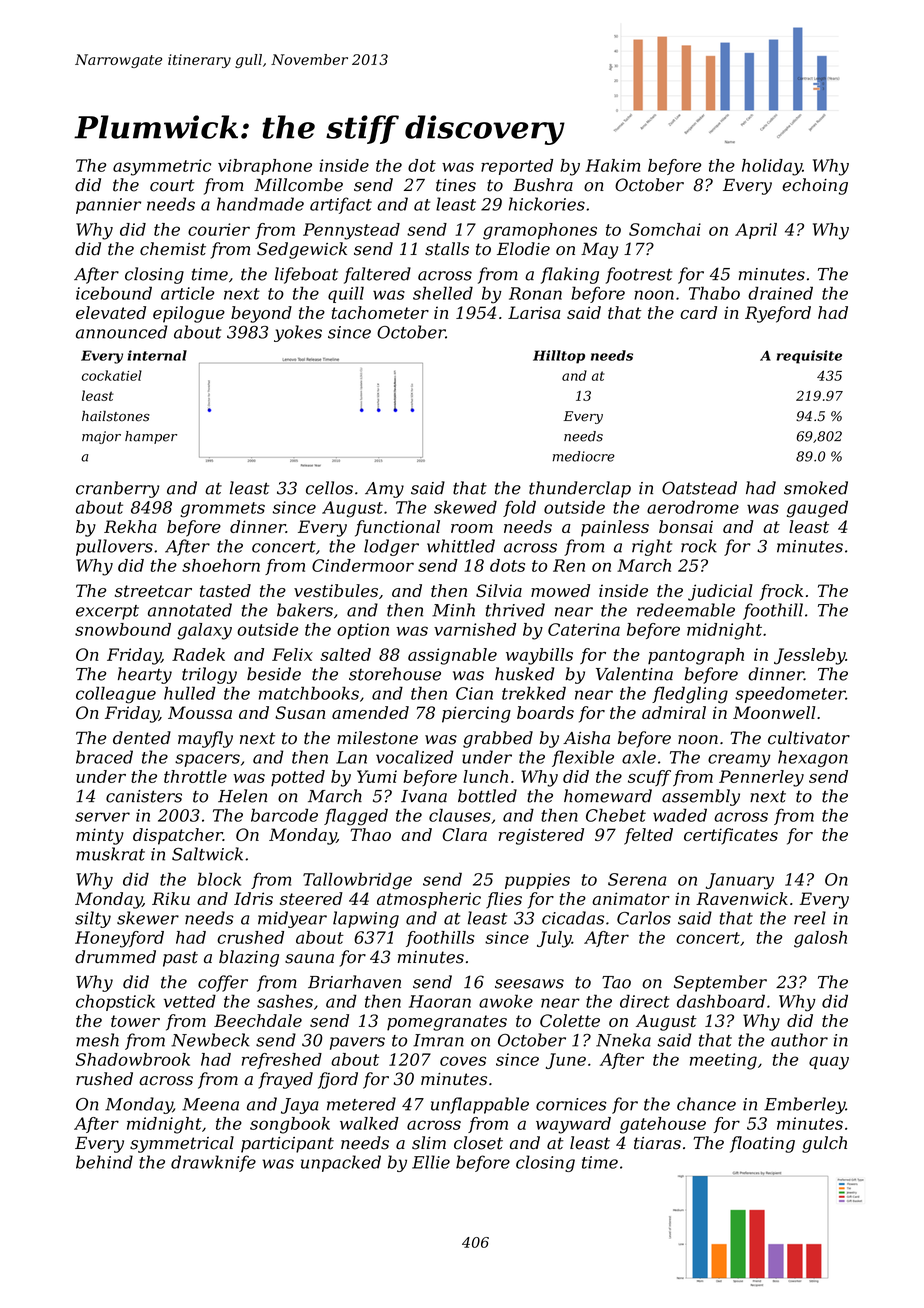 Image resolution: width=924 pixels, height=1308 pixels. Describe the element at coordinates (665, 229) in the screenshot. I see `Somchai` at that location.
